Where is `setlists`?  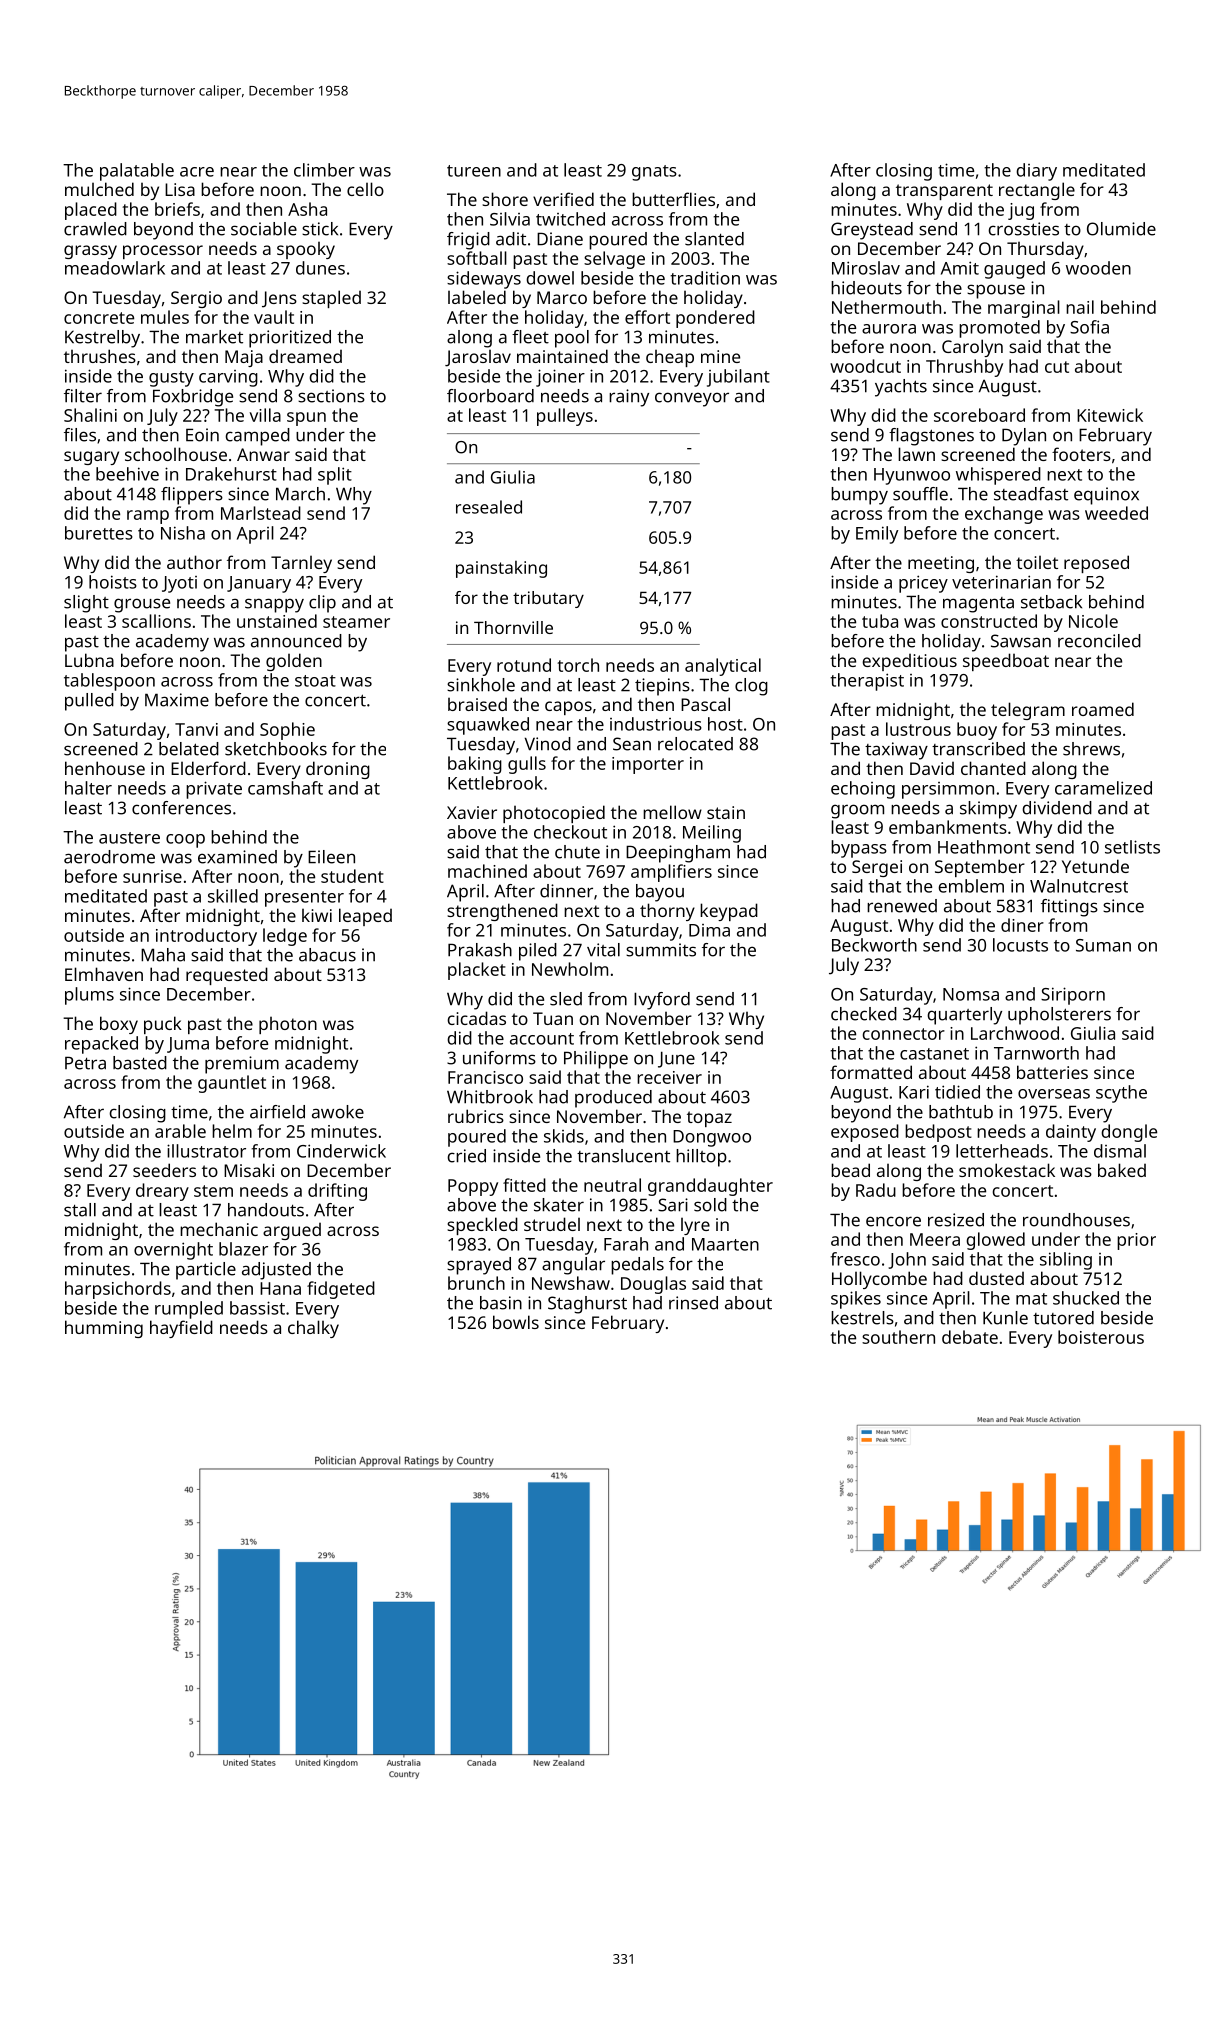 setlists is located at coordinates (1132, 847).
